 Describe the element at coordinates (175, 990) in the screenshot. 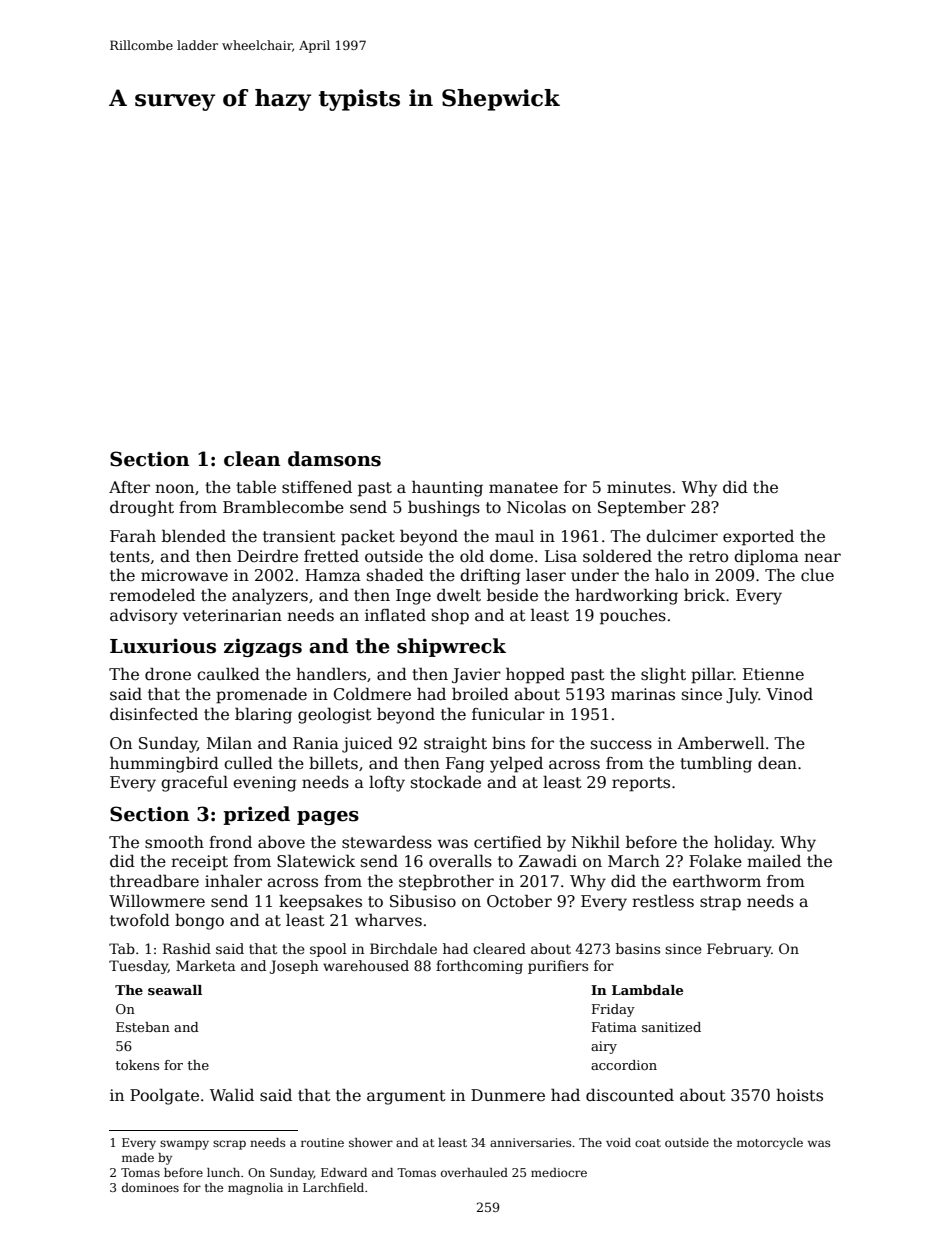

I see `seawall` at that location.
